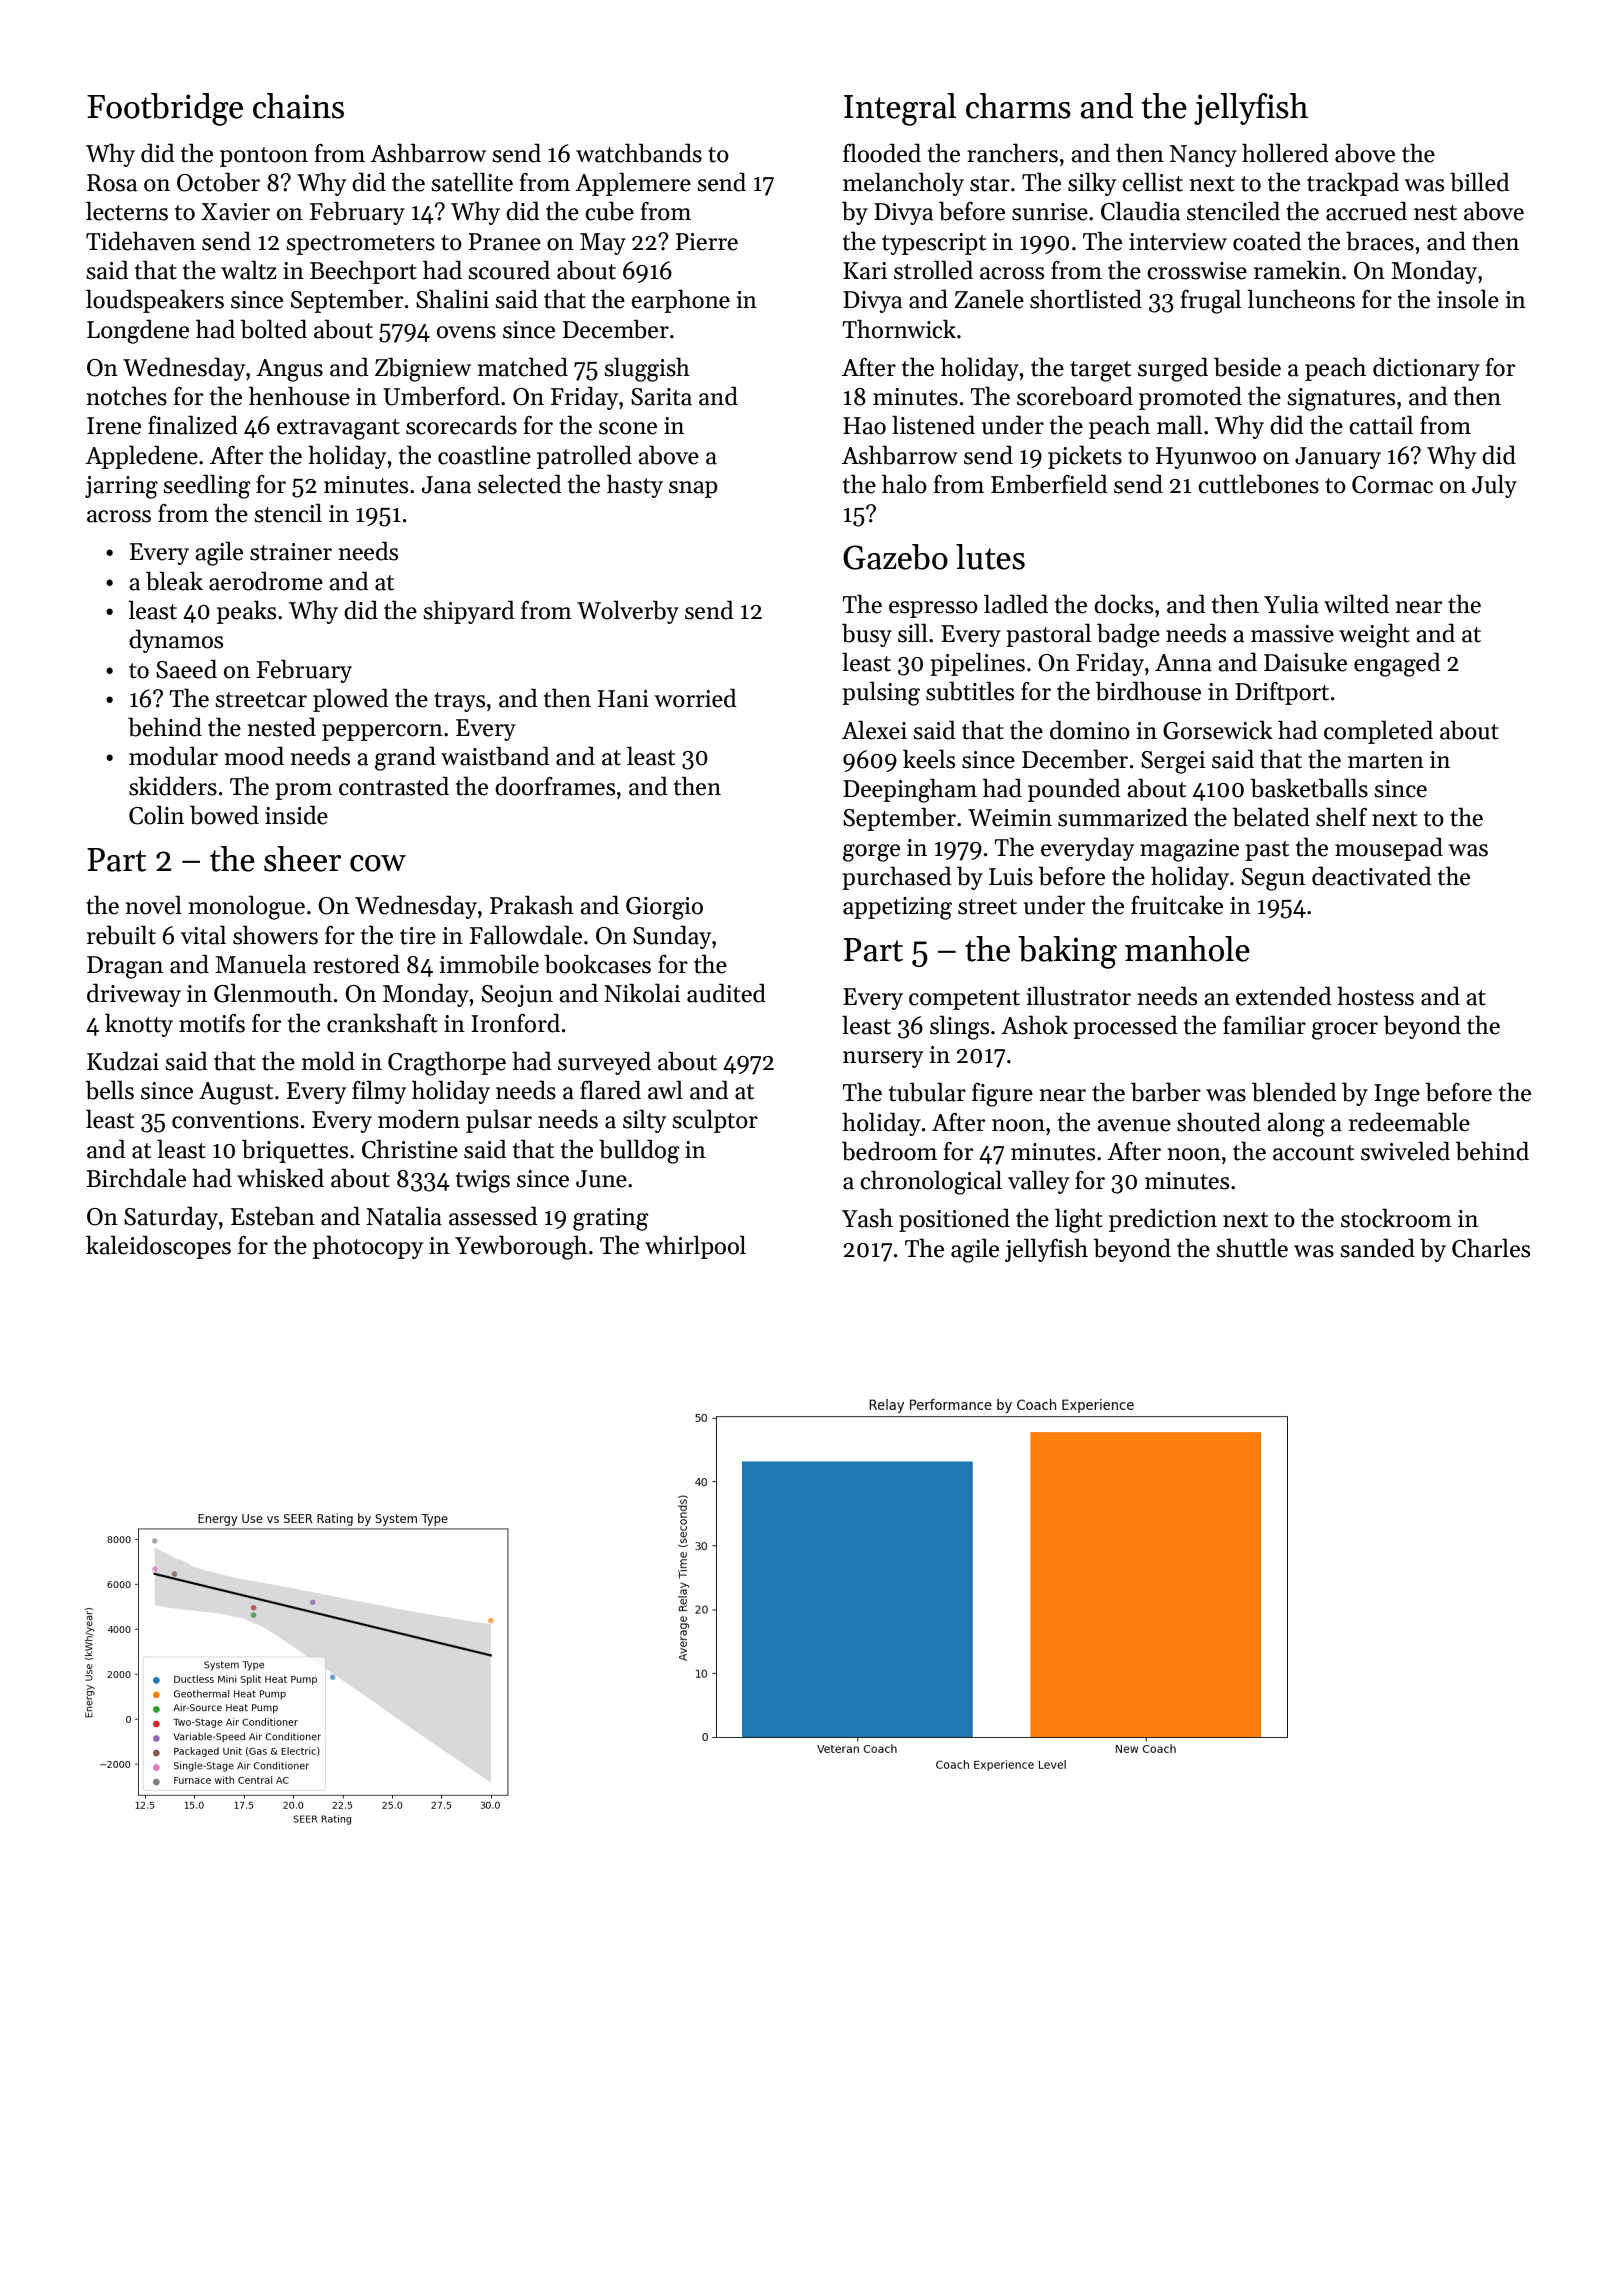 This image has height=2292, width=1620. I want to click on dictionary, so click(1426, 369).
